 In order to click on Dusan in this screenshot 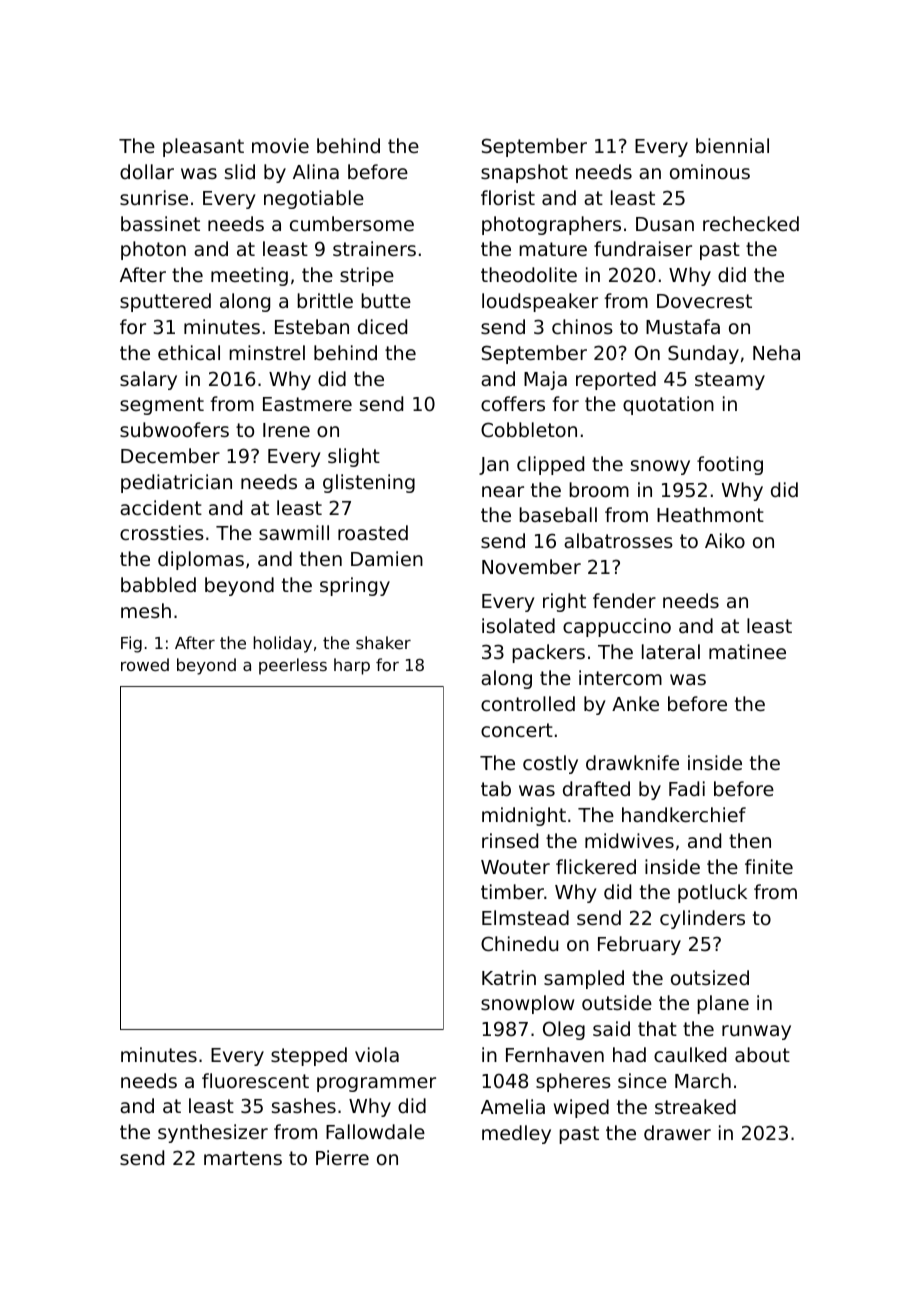, I will do `click(665, 224)`.
